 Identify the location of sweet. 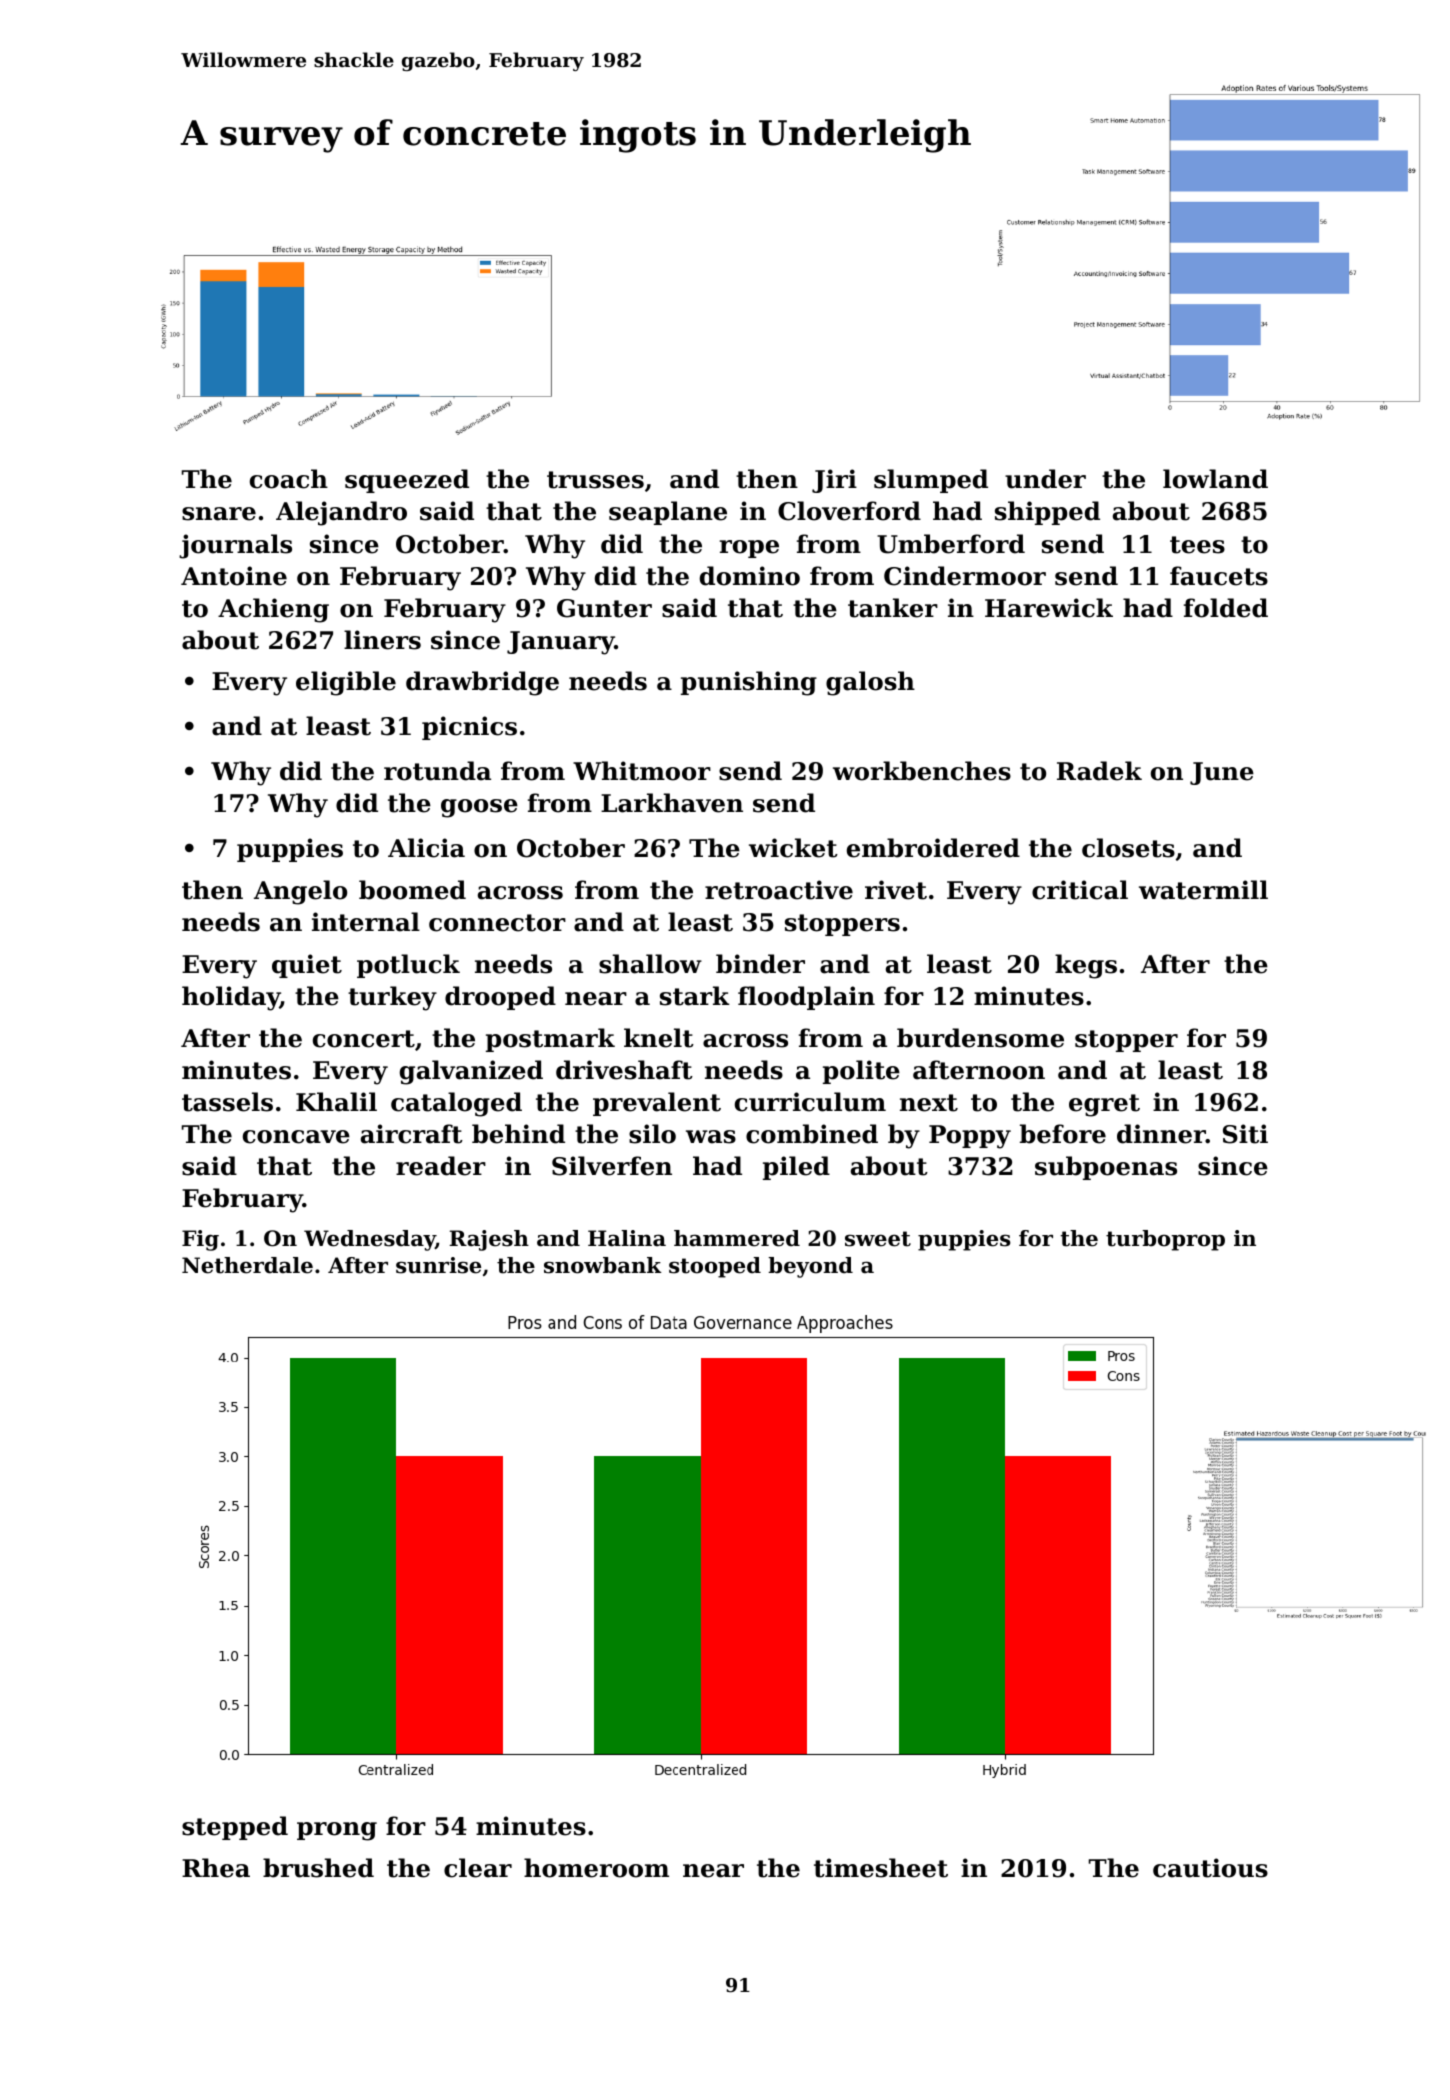
(878, 1239).
